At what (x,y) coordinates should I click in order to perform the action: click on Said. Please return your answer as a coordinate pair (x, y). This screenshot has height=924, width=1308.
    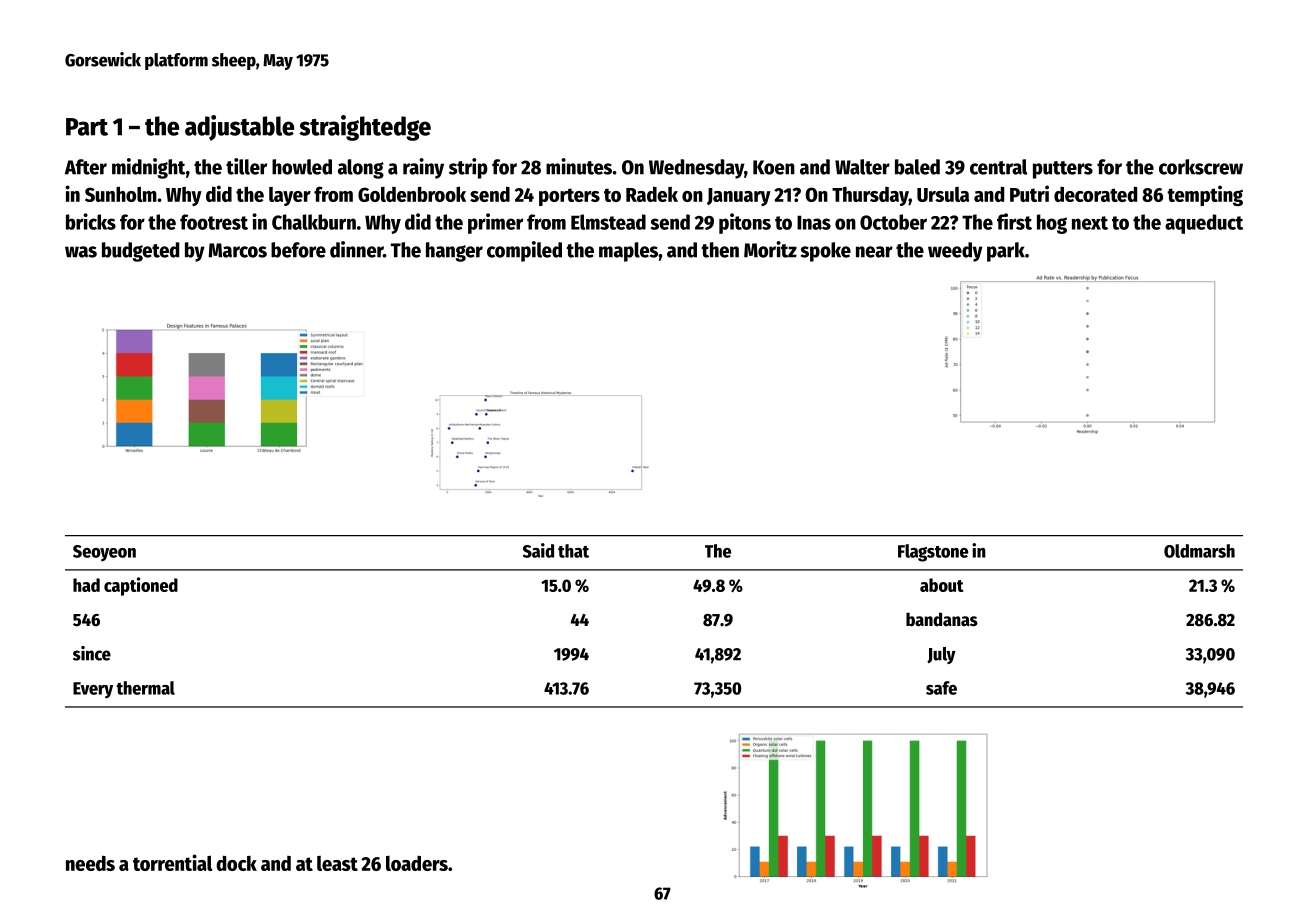
    Looking at the image, I should click on (538, 550).
